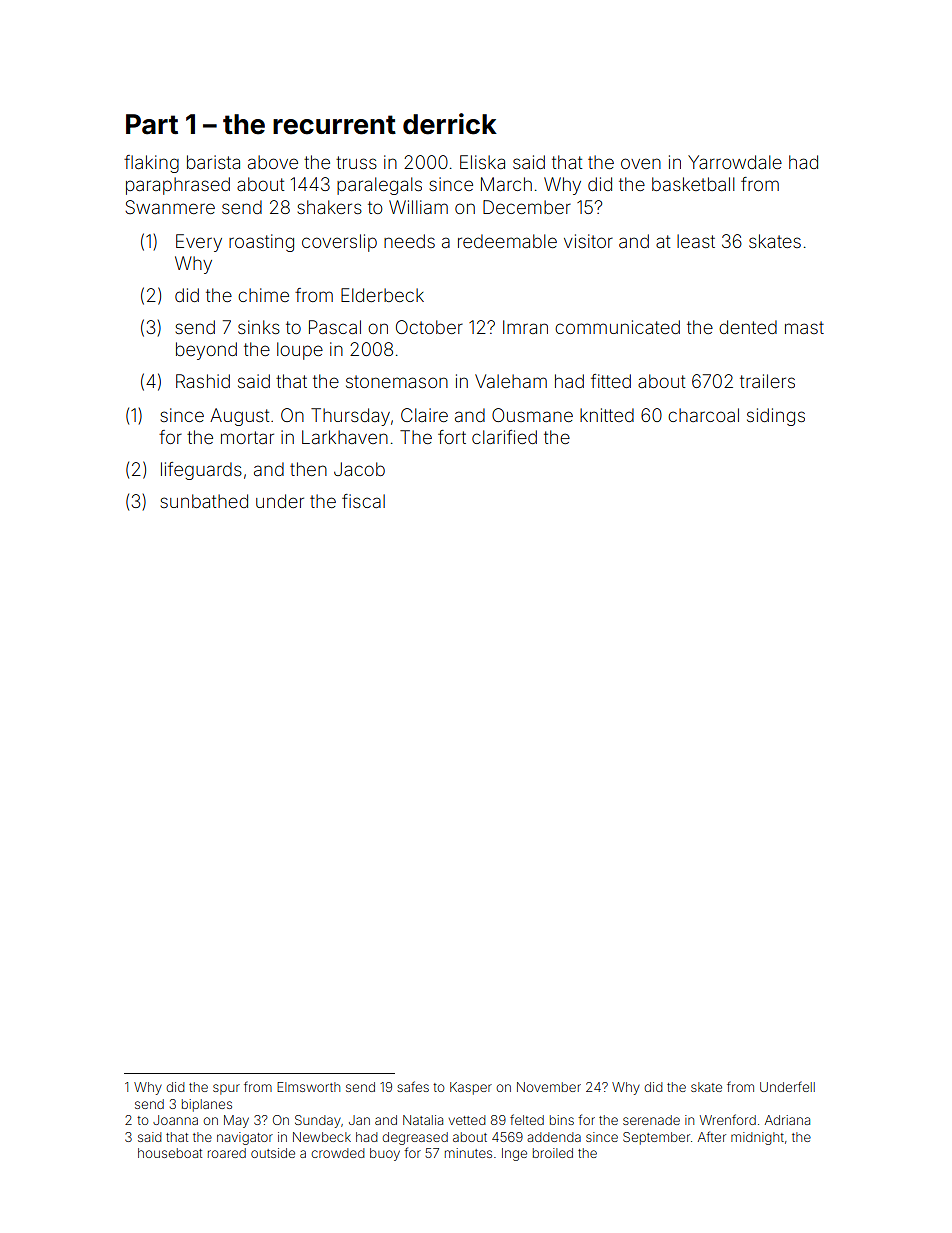 This screenshot has width=952, height=1233. What do you see at coordinates (549, 1087) in the screenshot?
I see `November` at bounding box center [549, 1087].
